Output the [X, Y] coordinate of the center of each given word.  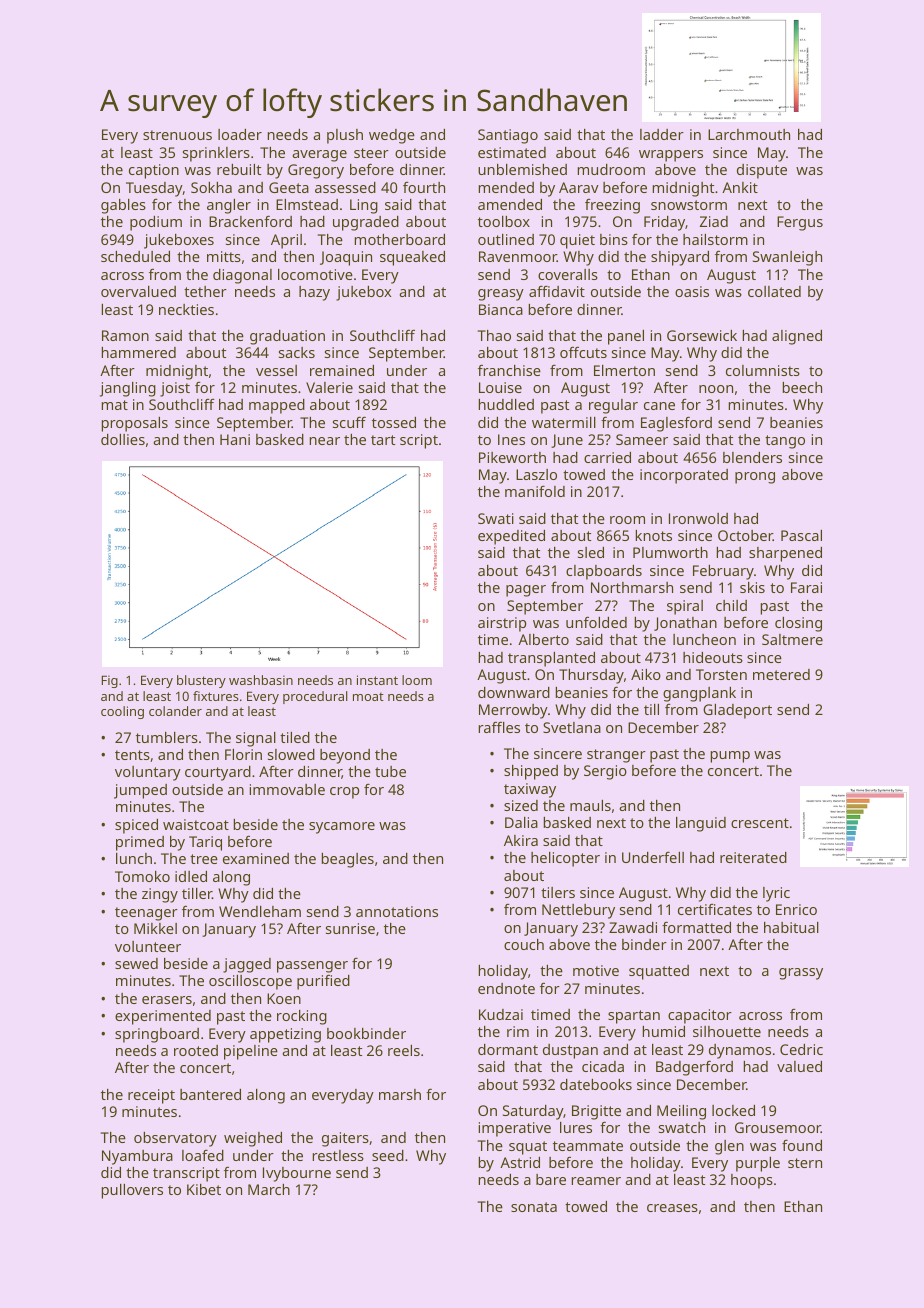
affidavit [557, 291]
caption [154, 171]
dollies [123, 439]
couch [524, 944]
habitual [791, 927]
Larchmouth [749, 134]
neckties [186, 309]
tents [132, 755]
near [325, 441]
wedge [392, 136]
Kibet [204, 1189]
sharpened [785, 554]
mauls [590, 805]
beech [802, 387]
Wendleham [260, 911]
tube [390, 771]
